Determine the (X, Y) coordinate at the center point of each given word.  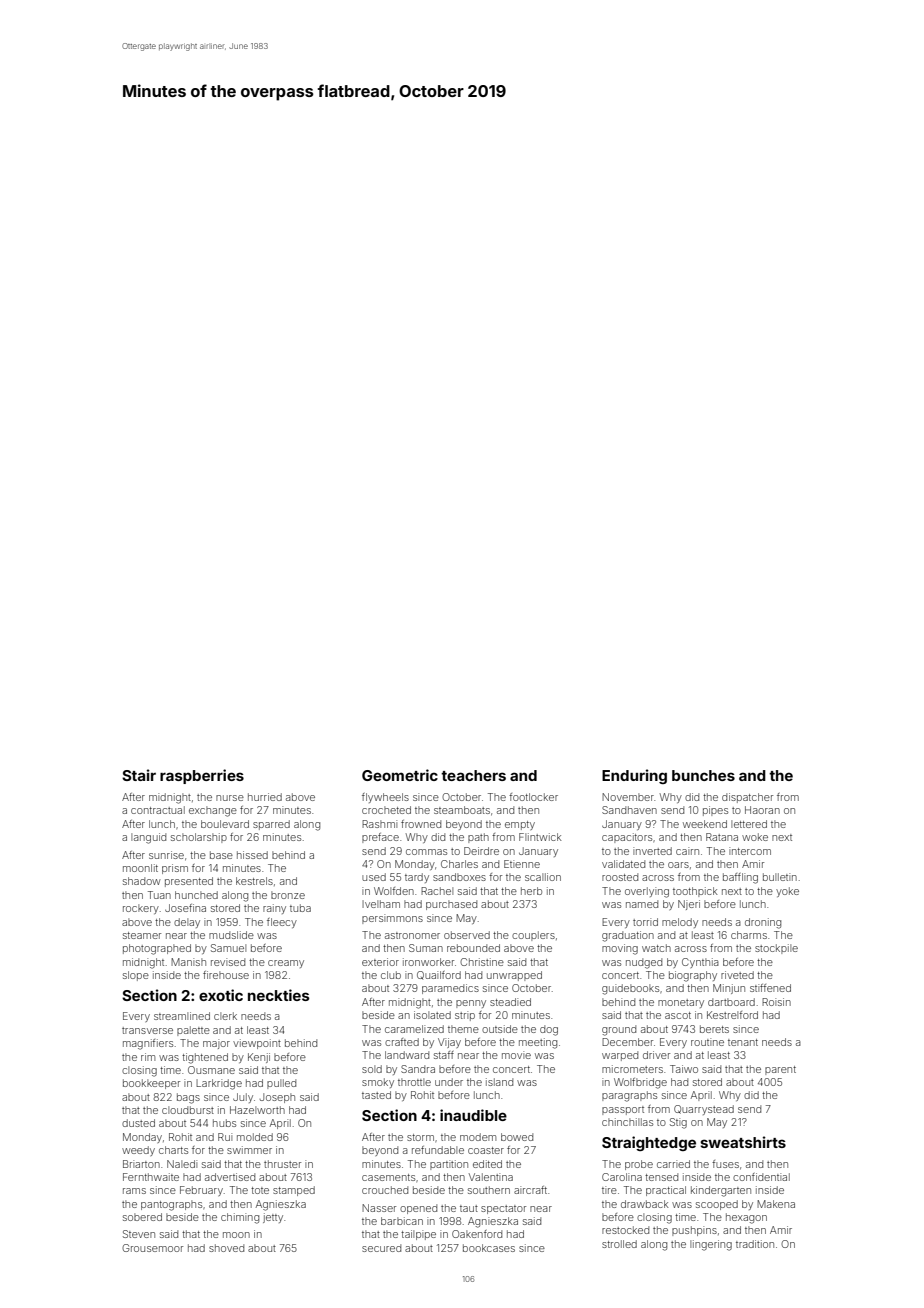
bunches (703, 775)
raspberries (202, 776)
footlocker (533, 797)
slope (136, 976)
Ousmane (211, 1070)
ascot (678, 1015)
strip (465, 1016)
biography (693, 976)
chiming (240, 1218)
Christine (482, 962)
